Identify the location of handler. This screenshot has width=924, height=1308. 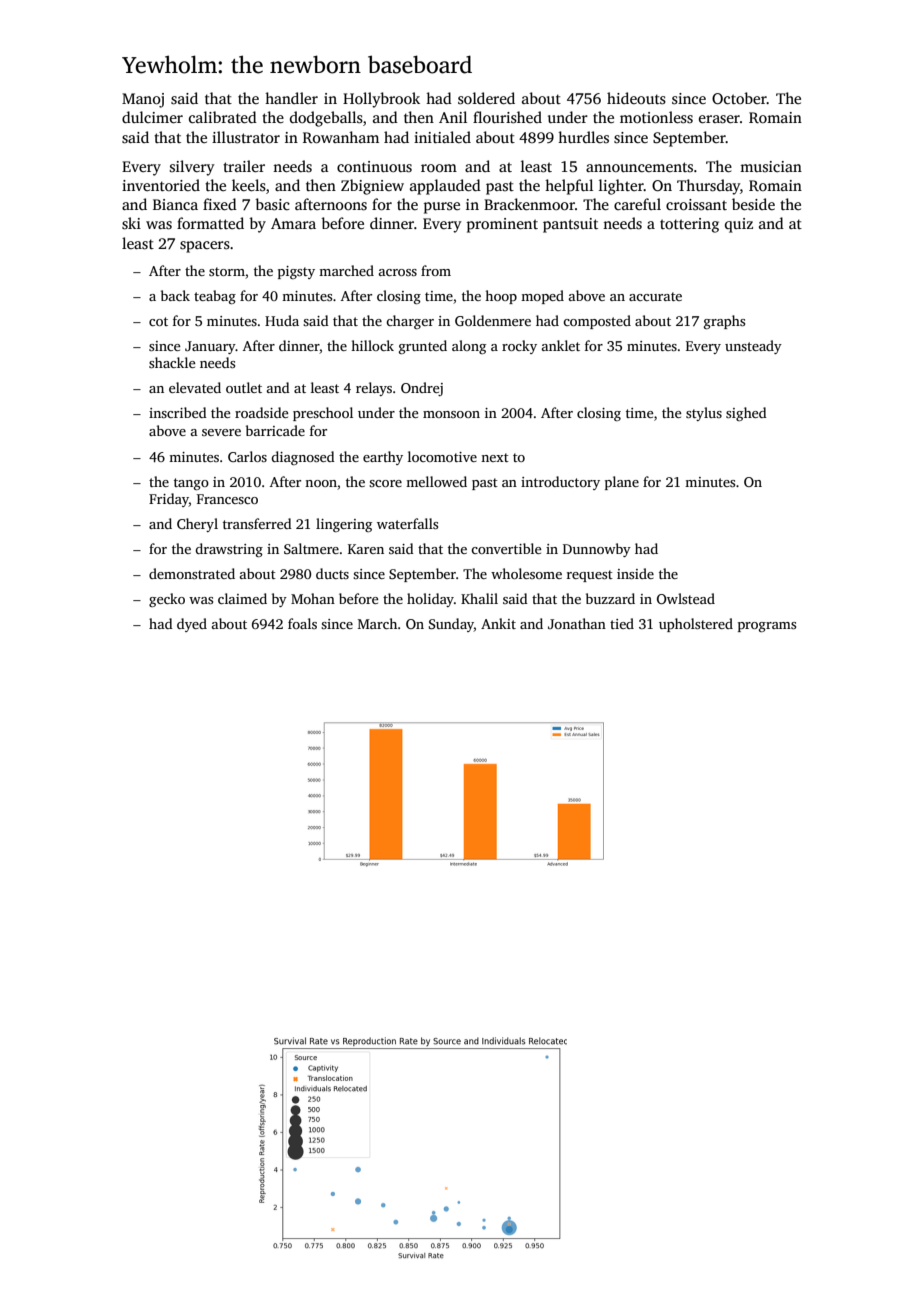
(291, 98).
